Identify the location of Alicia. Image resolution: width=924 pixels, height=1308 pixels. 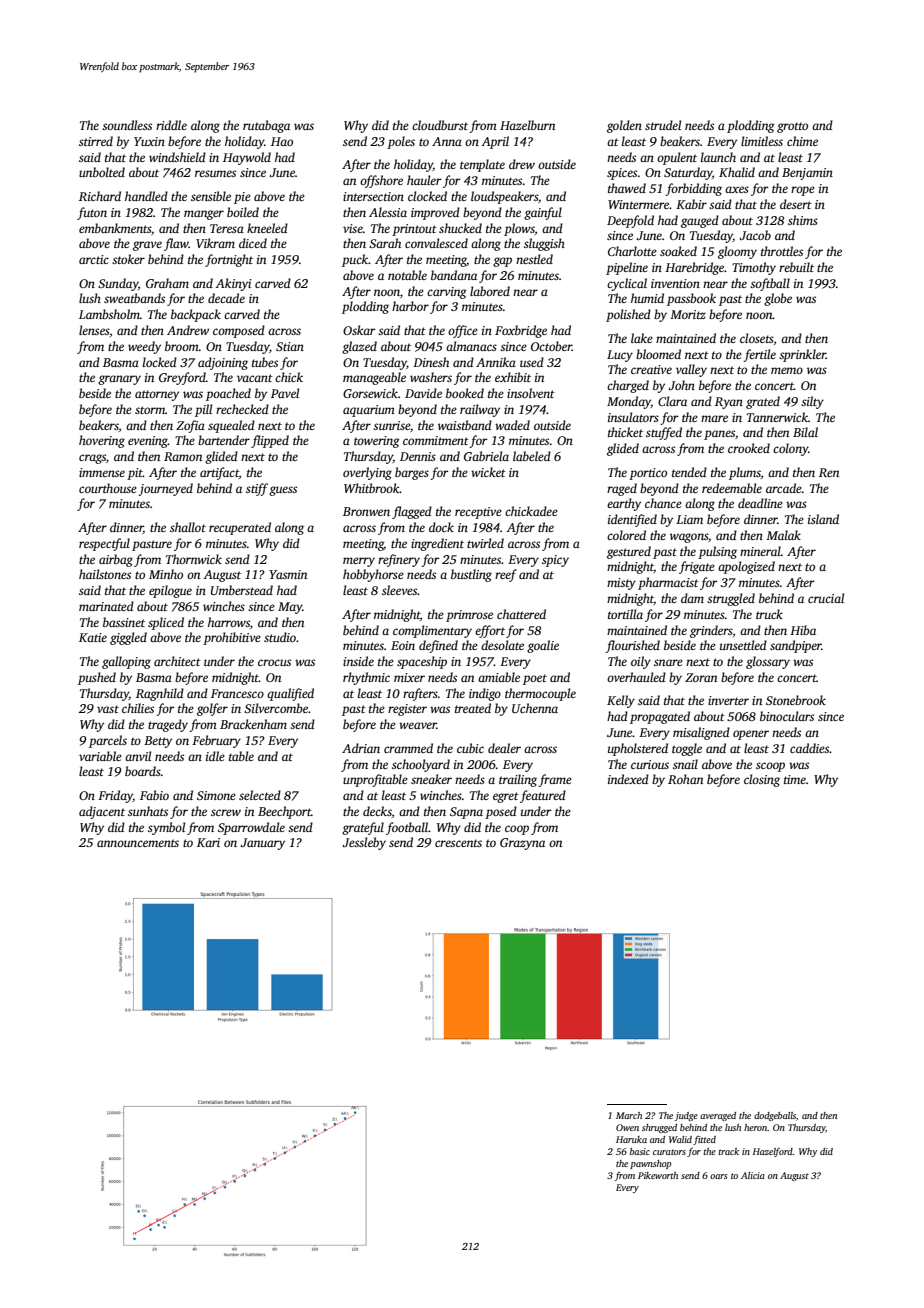
(753, 1175).
